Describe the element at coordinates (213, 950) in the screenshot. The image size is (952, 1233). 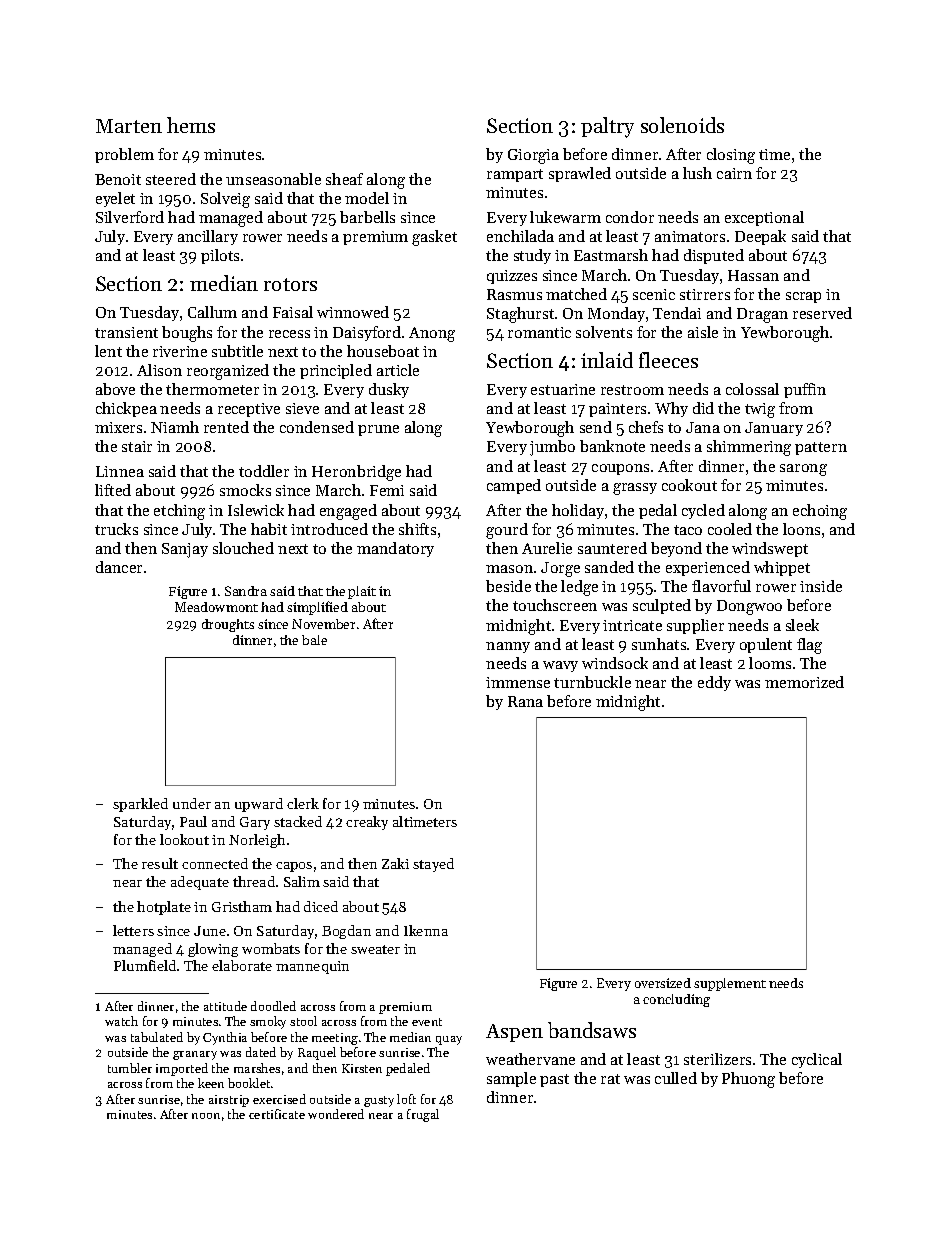
I see `glowing` at that location.
